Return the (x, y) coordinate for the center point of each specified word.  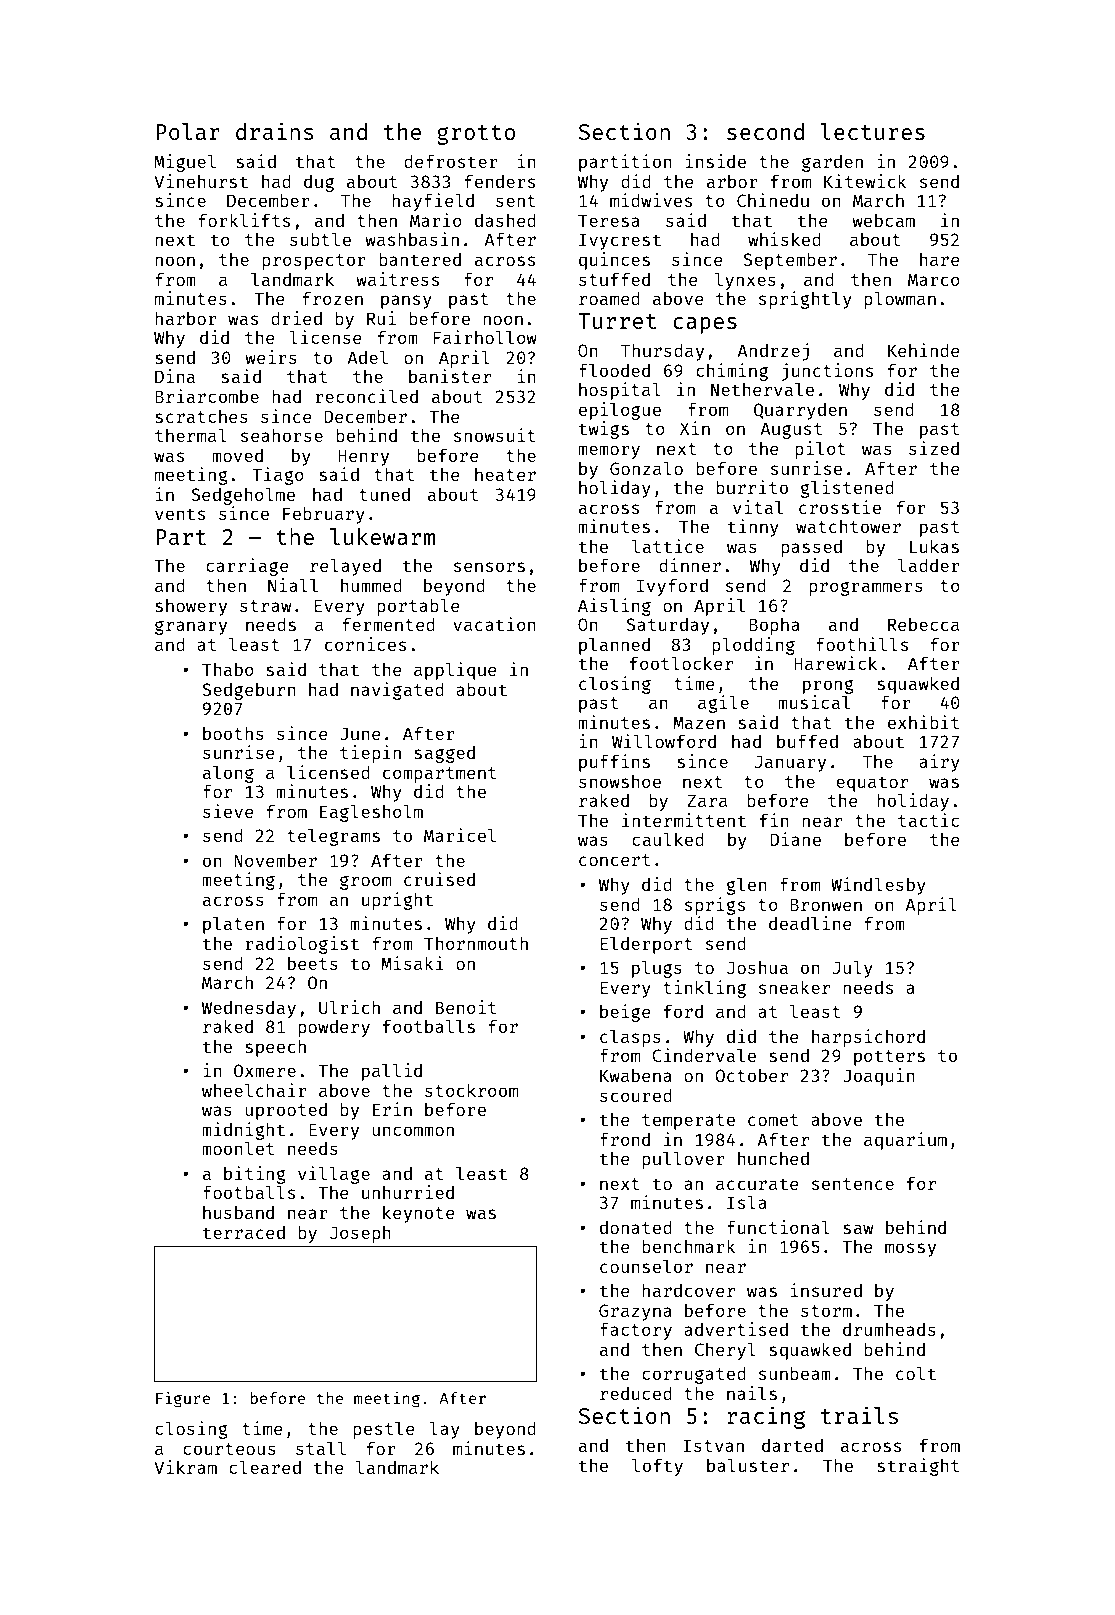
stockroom (471, 1090)
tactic (928, 820)
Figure (183, 1399)
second (765, 131)
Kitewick (865, 181)
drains (275, 131)
